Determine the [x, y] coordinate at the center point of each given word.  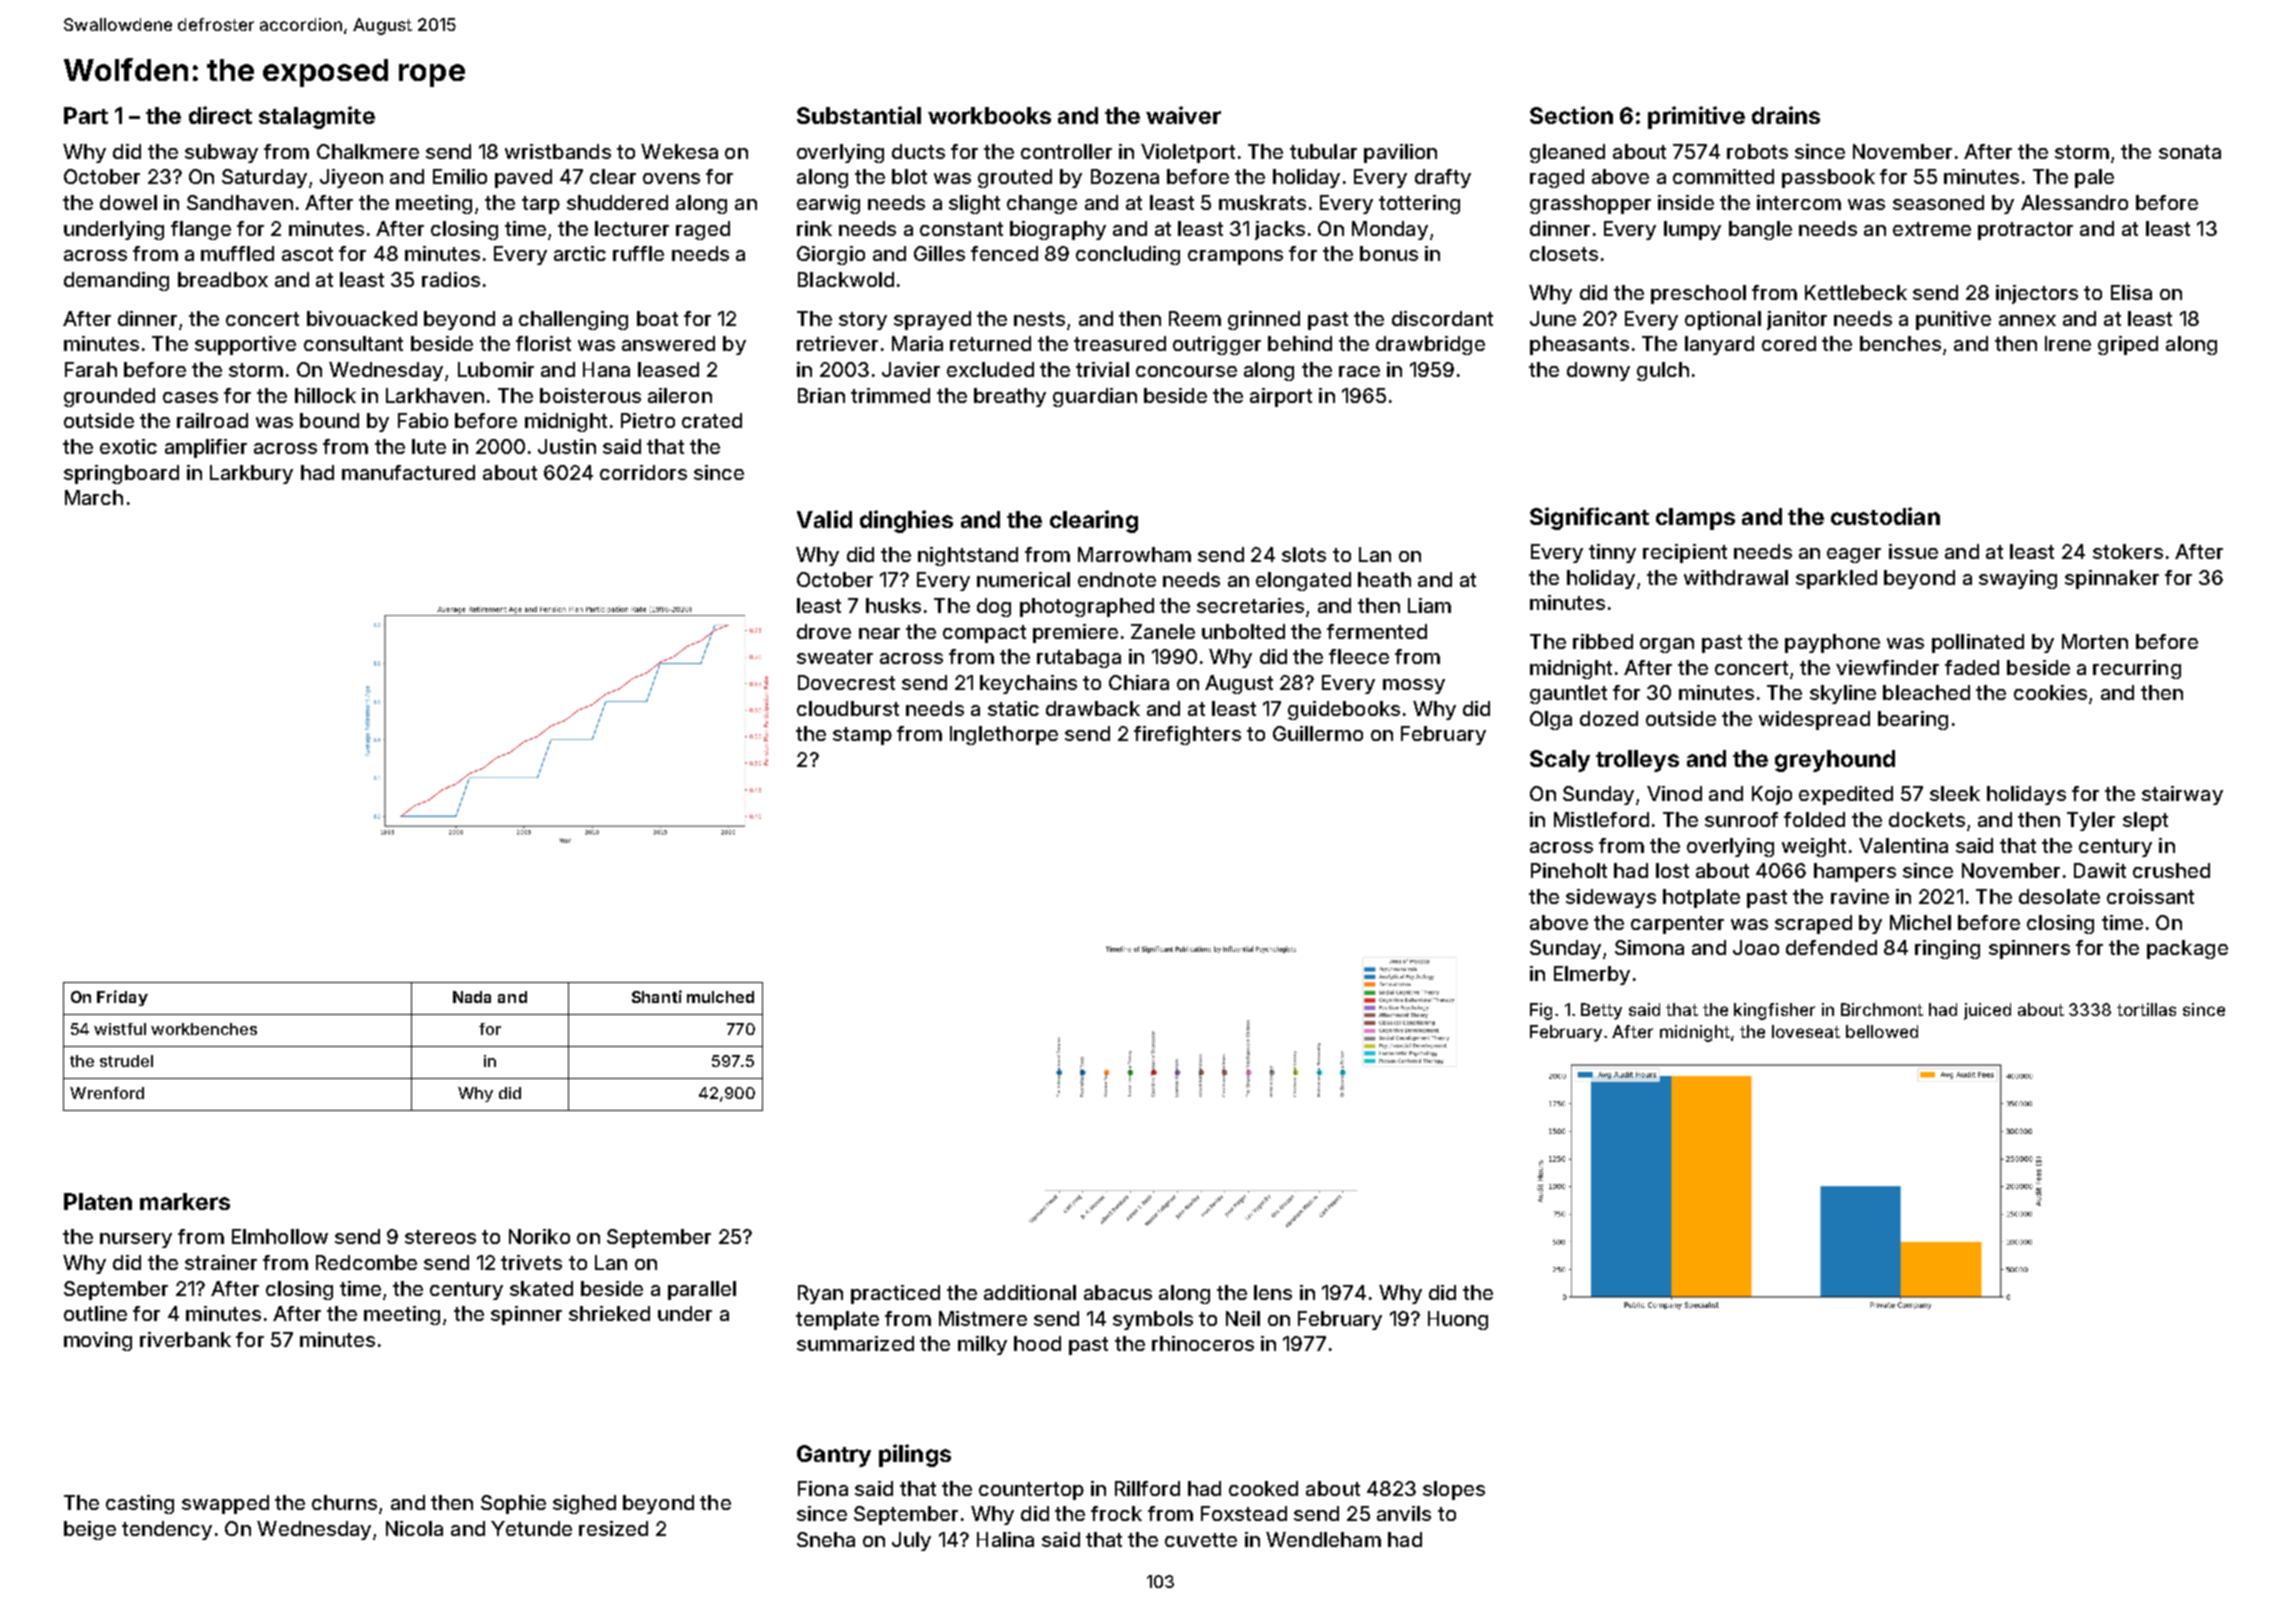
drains [1786, 115]
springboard [121, 474]
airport [1281, 397]
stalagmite [317, 117]
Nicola [414, 1528]
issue [1913, 551]
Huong [1458, 1320]
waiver [1183, 115]
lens [1273, 1292]
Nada [472, 997]
